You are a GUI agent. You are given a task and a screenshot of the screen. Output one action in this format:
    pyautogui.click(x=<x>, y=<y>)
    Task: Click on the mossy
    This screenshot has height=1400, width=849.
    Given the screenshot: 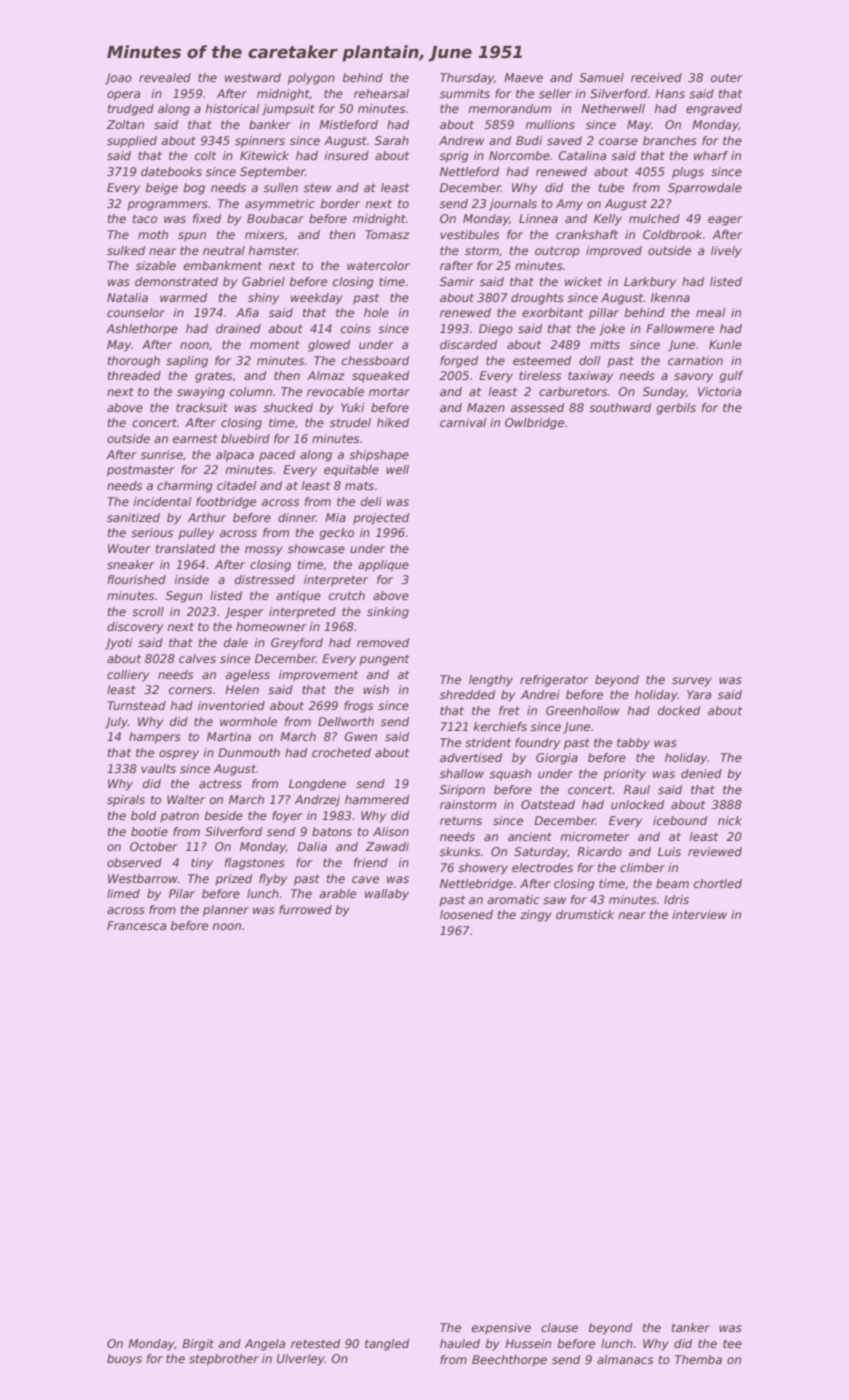 What is the action you would take?
    pyautogui.click(x=264, y=551)
